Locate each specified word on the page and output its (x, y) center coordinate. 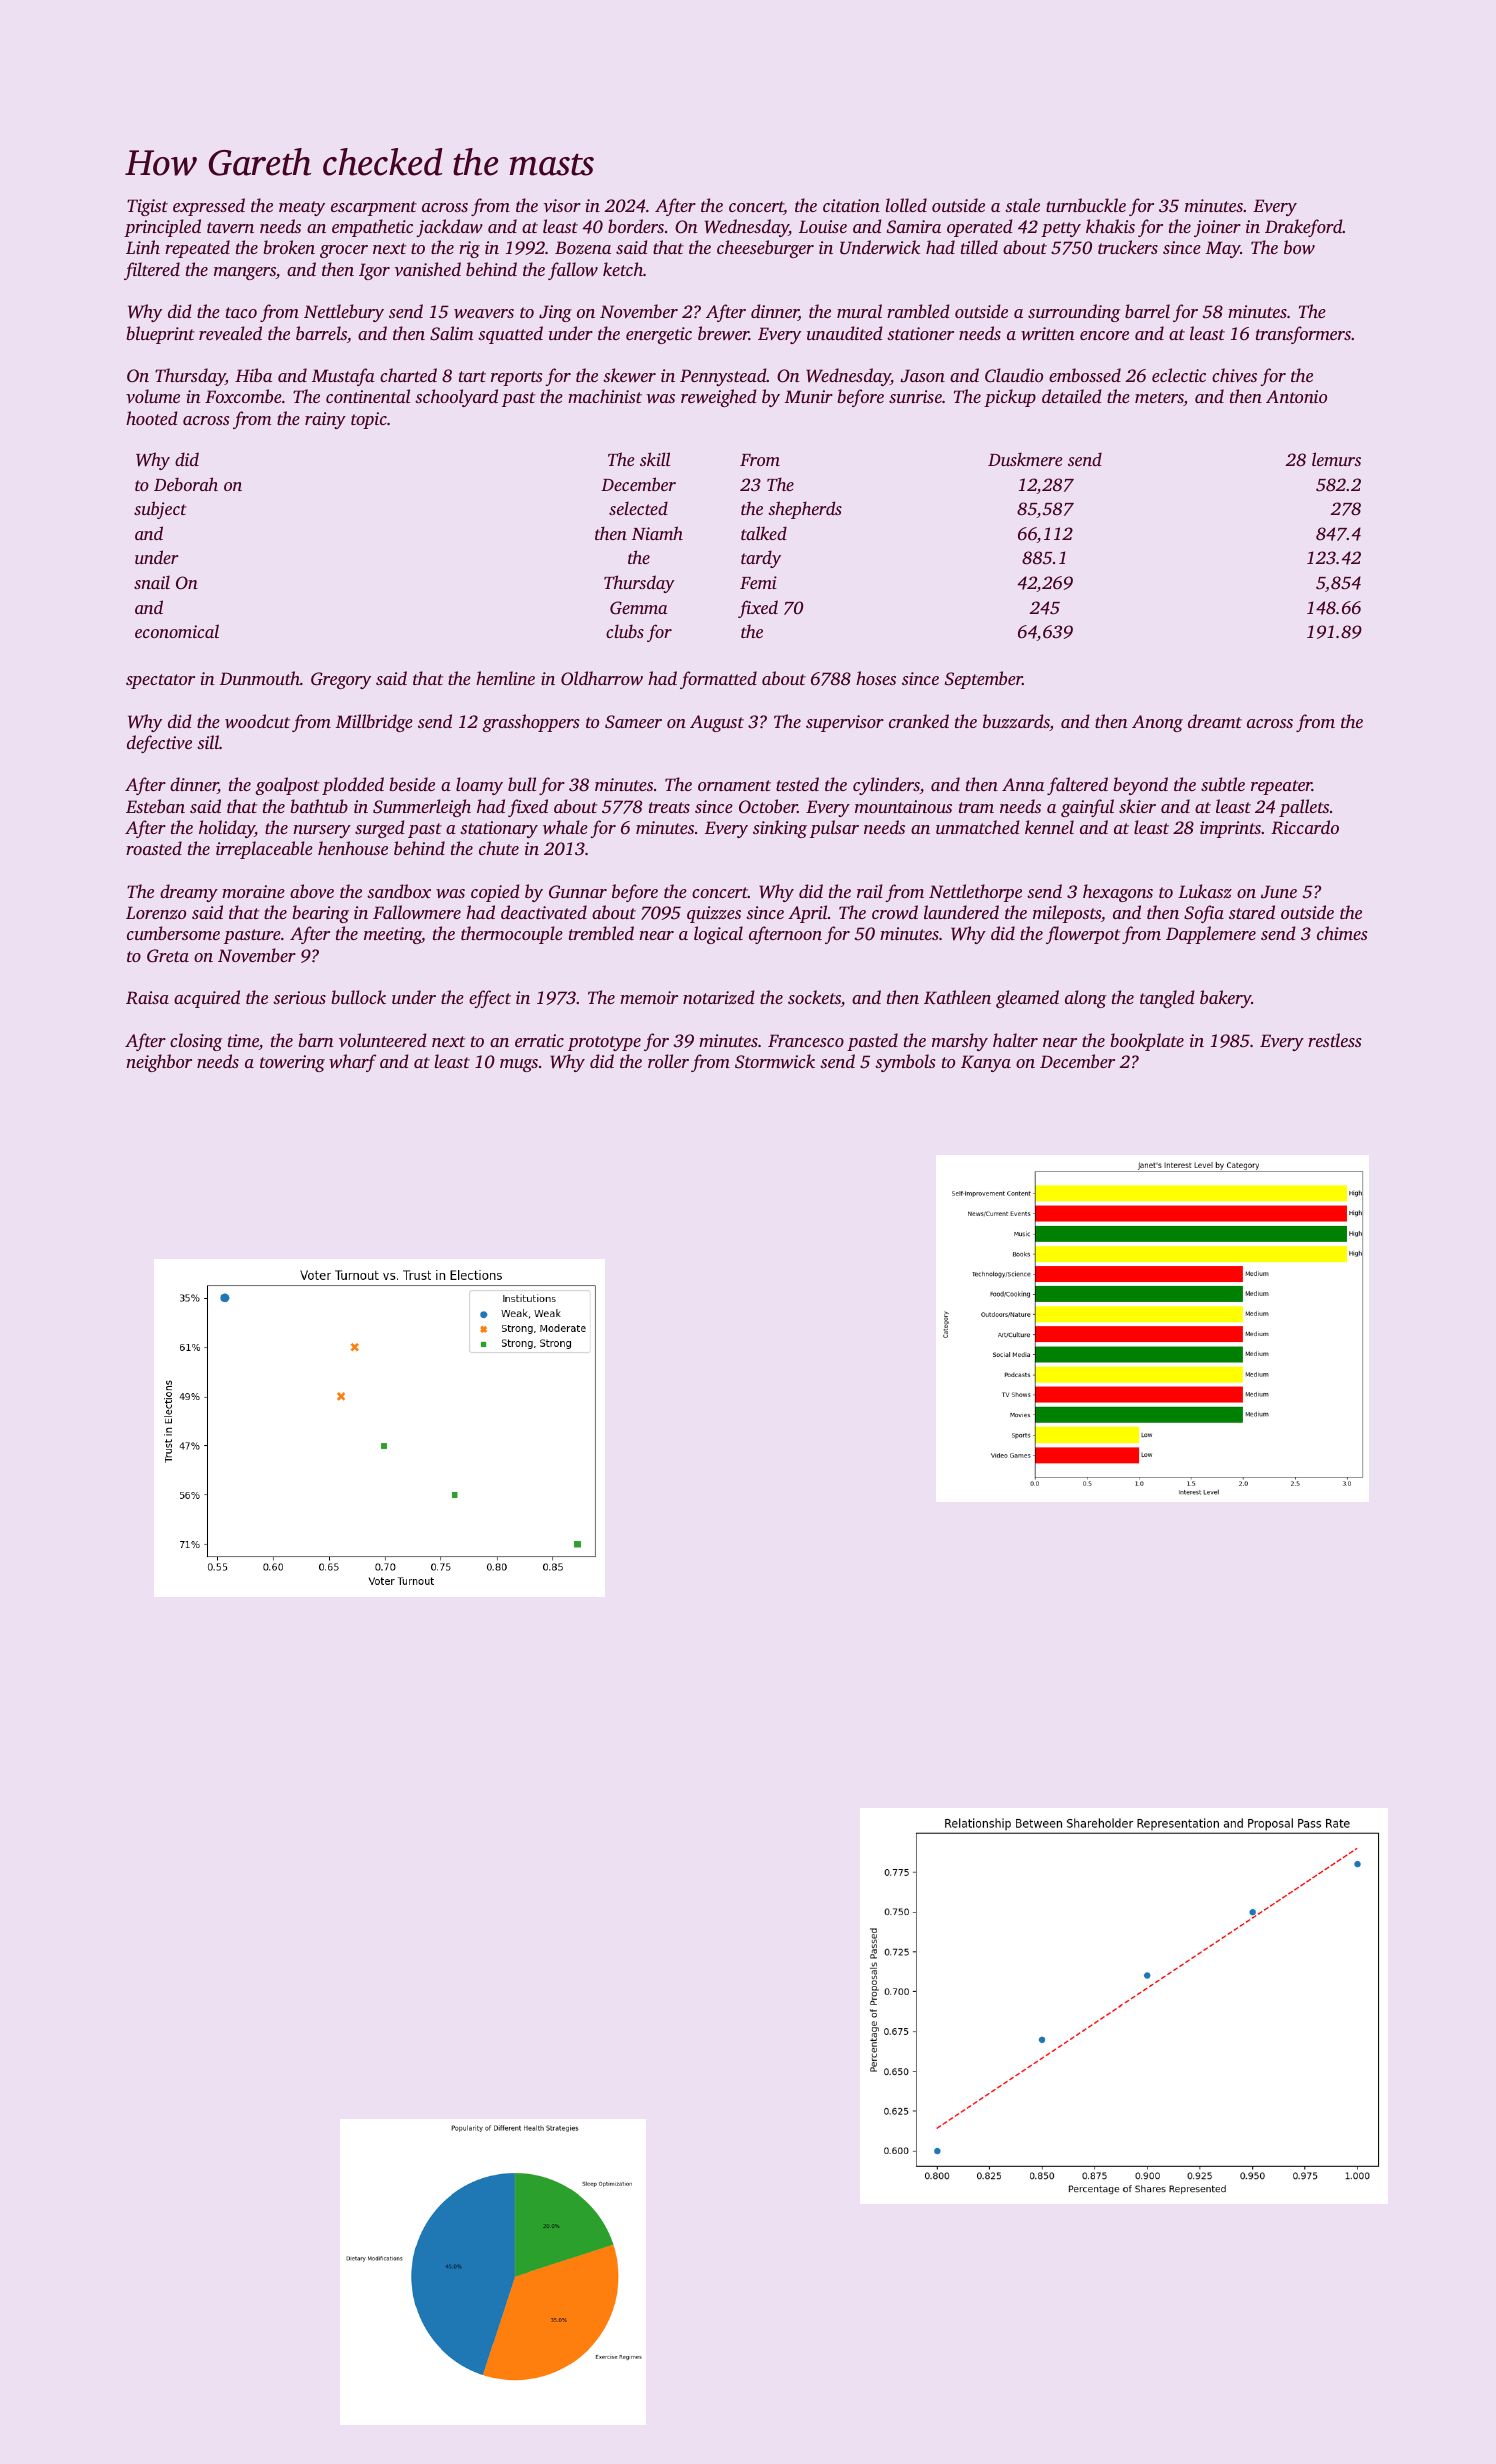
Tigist (147, 207)
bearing (320, 914)
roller (668, 1061)
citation (851, 205)
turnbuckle (1086, 205)
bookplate (1147, 1042)
